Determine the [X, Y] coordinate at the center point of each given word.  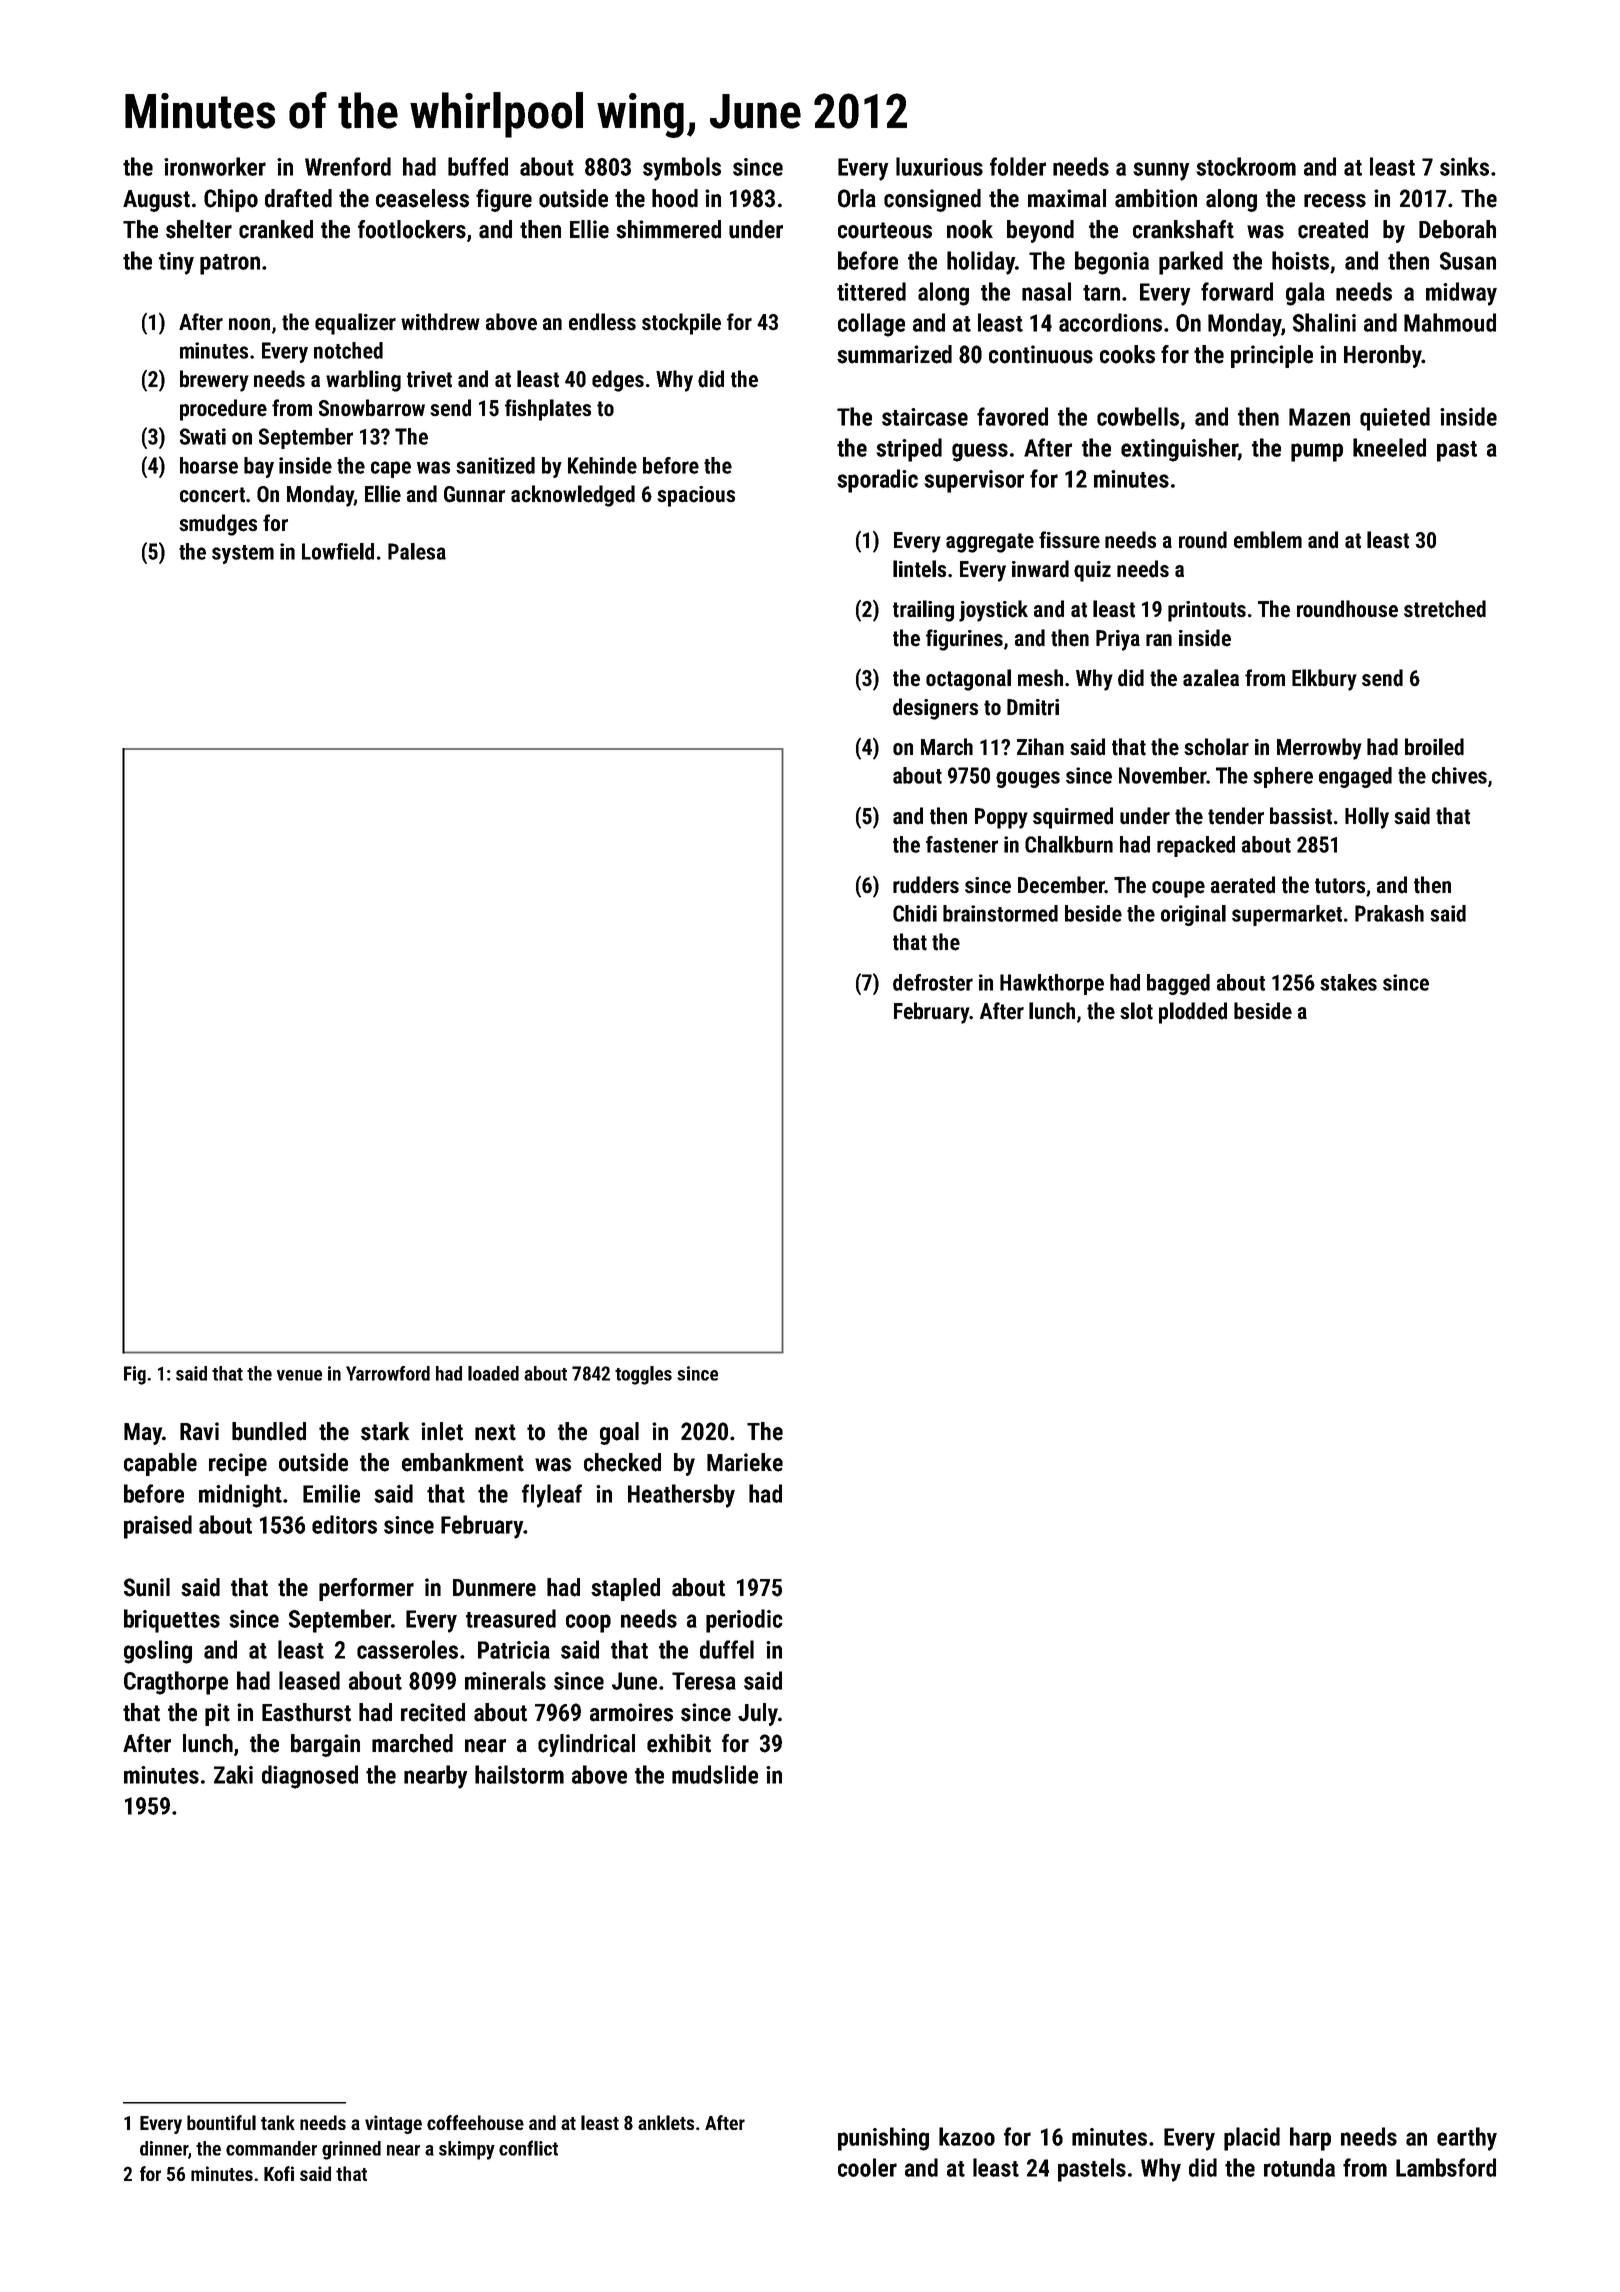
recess [1335, 201]
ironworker [215, 166]
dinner [164, 2148]
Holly [1367, 818]
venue [299, 1375]
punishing [883, 2139]
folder [1018, 166]
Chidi [915, 913]
